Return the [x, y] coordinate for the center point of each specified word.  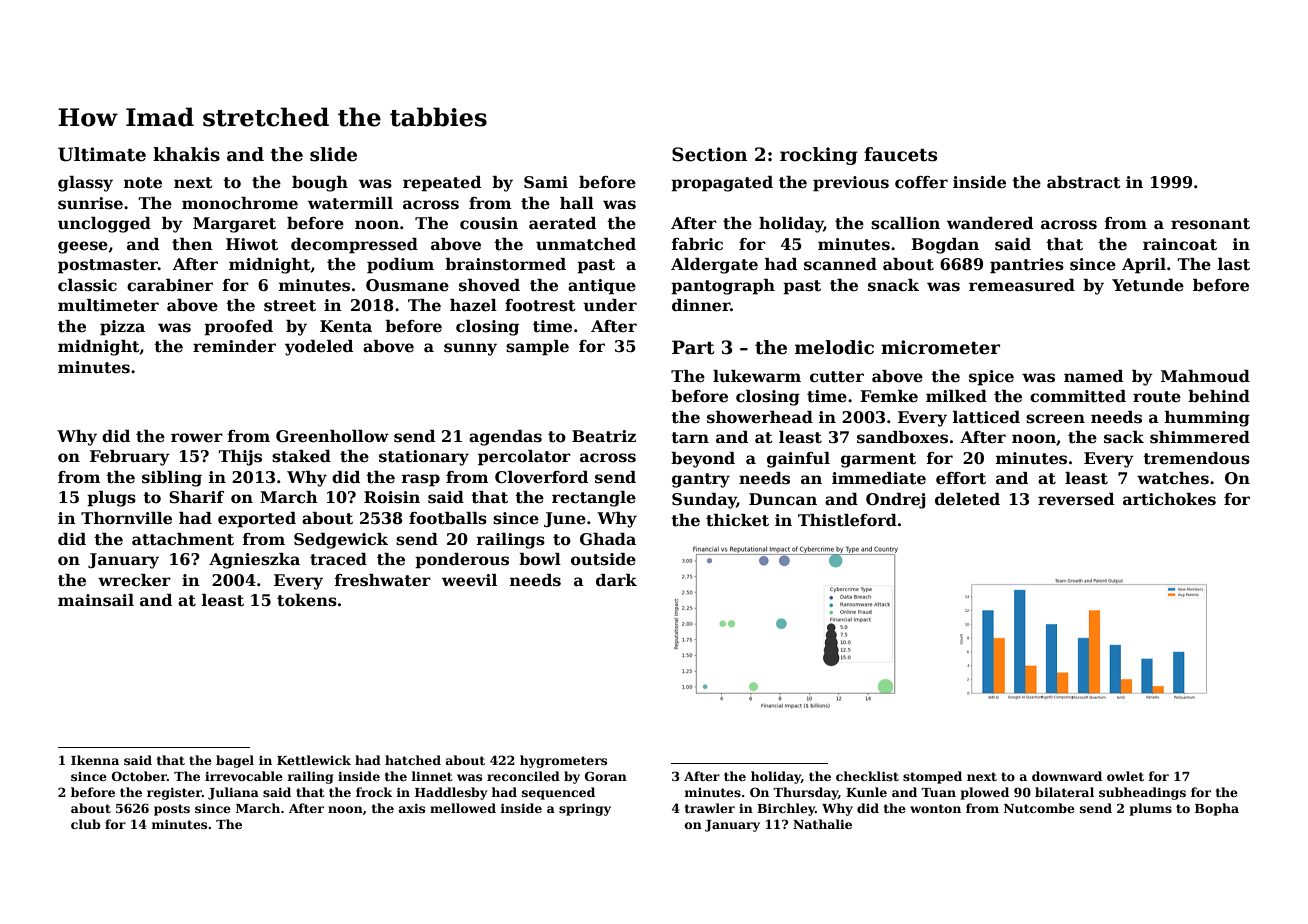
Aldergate [714, 266]
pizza [122, 328]
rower [197, 438]
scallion [905, 223]
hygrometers [563, 761]
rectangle [594, 499]
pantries [1027, 266]
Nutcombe [1039, 808]
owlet [1125, 776]
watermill [350, 203]
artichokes [1169, 499]
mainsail [96, 600]
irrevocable [244, 776]
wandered [990, 223]
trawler [710, 808]
